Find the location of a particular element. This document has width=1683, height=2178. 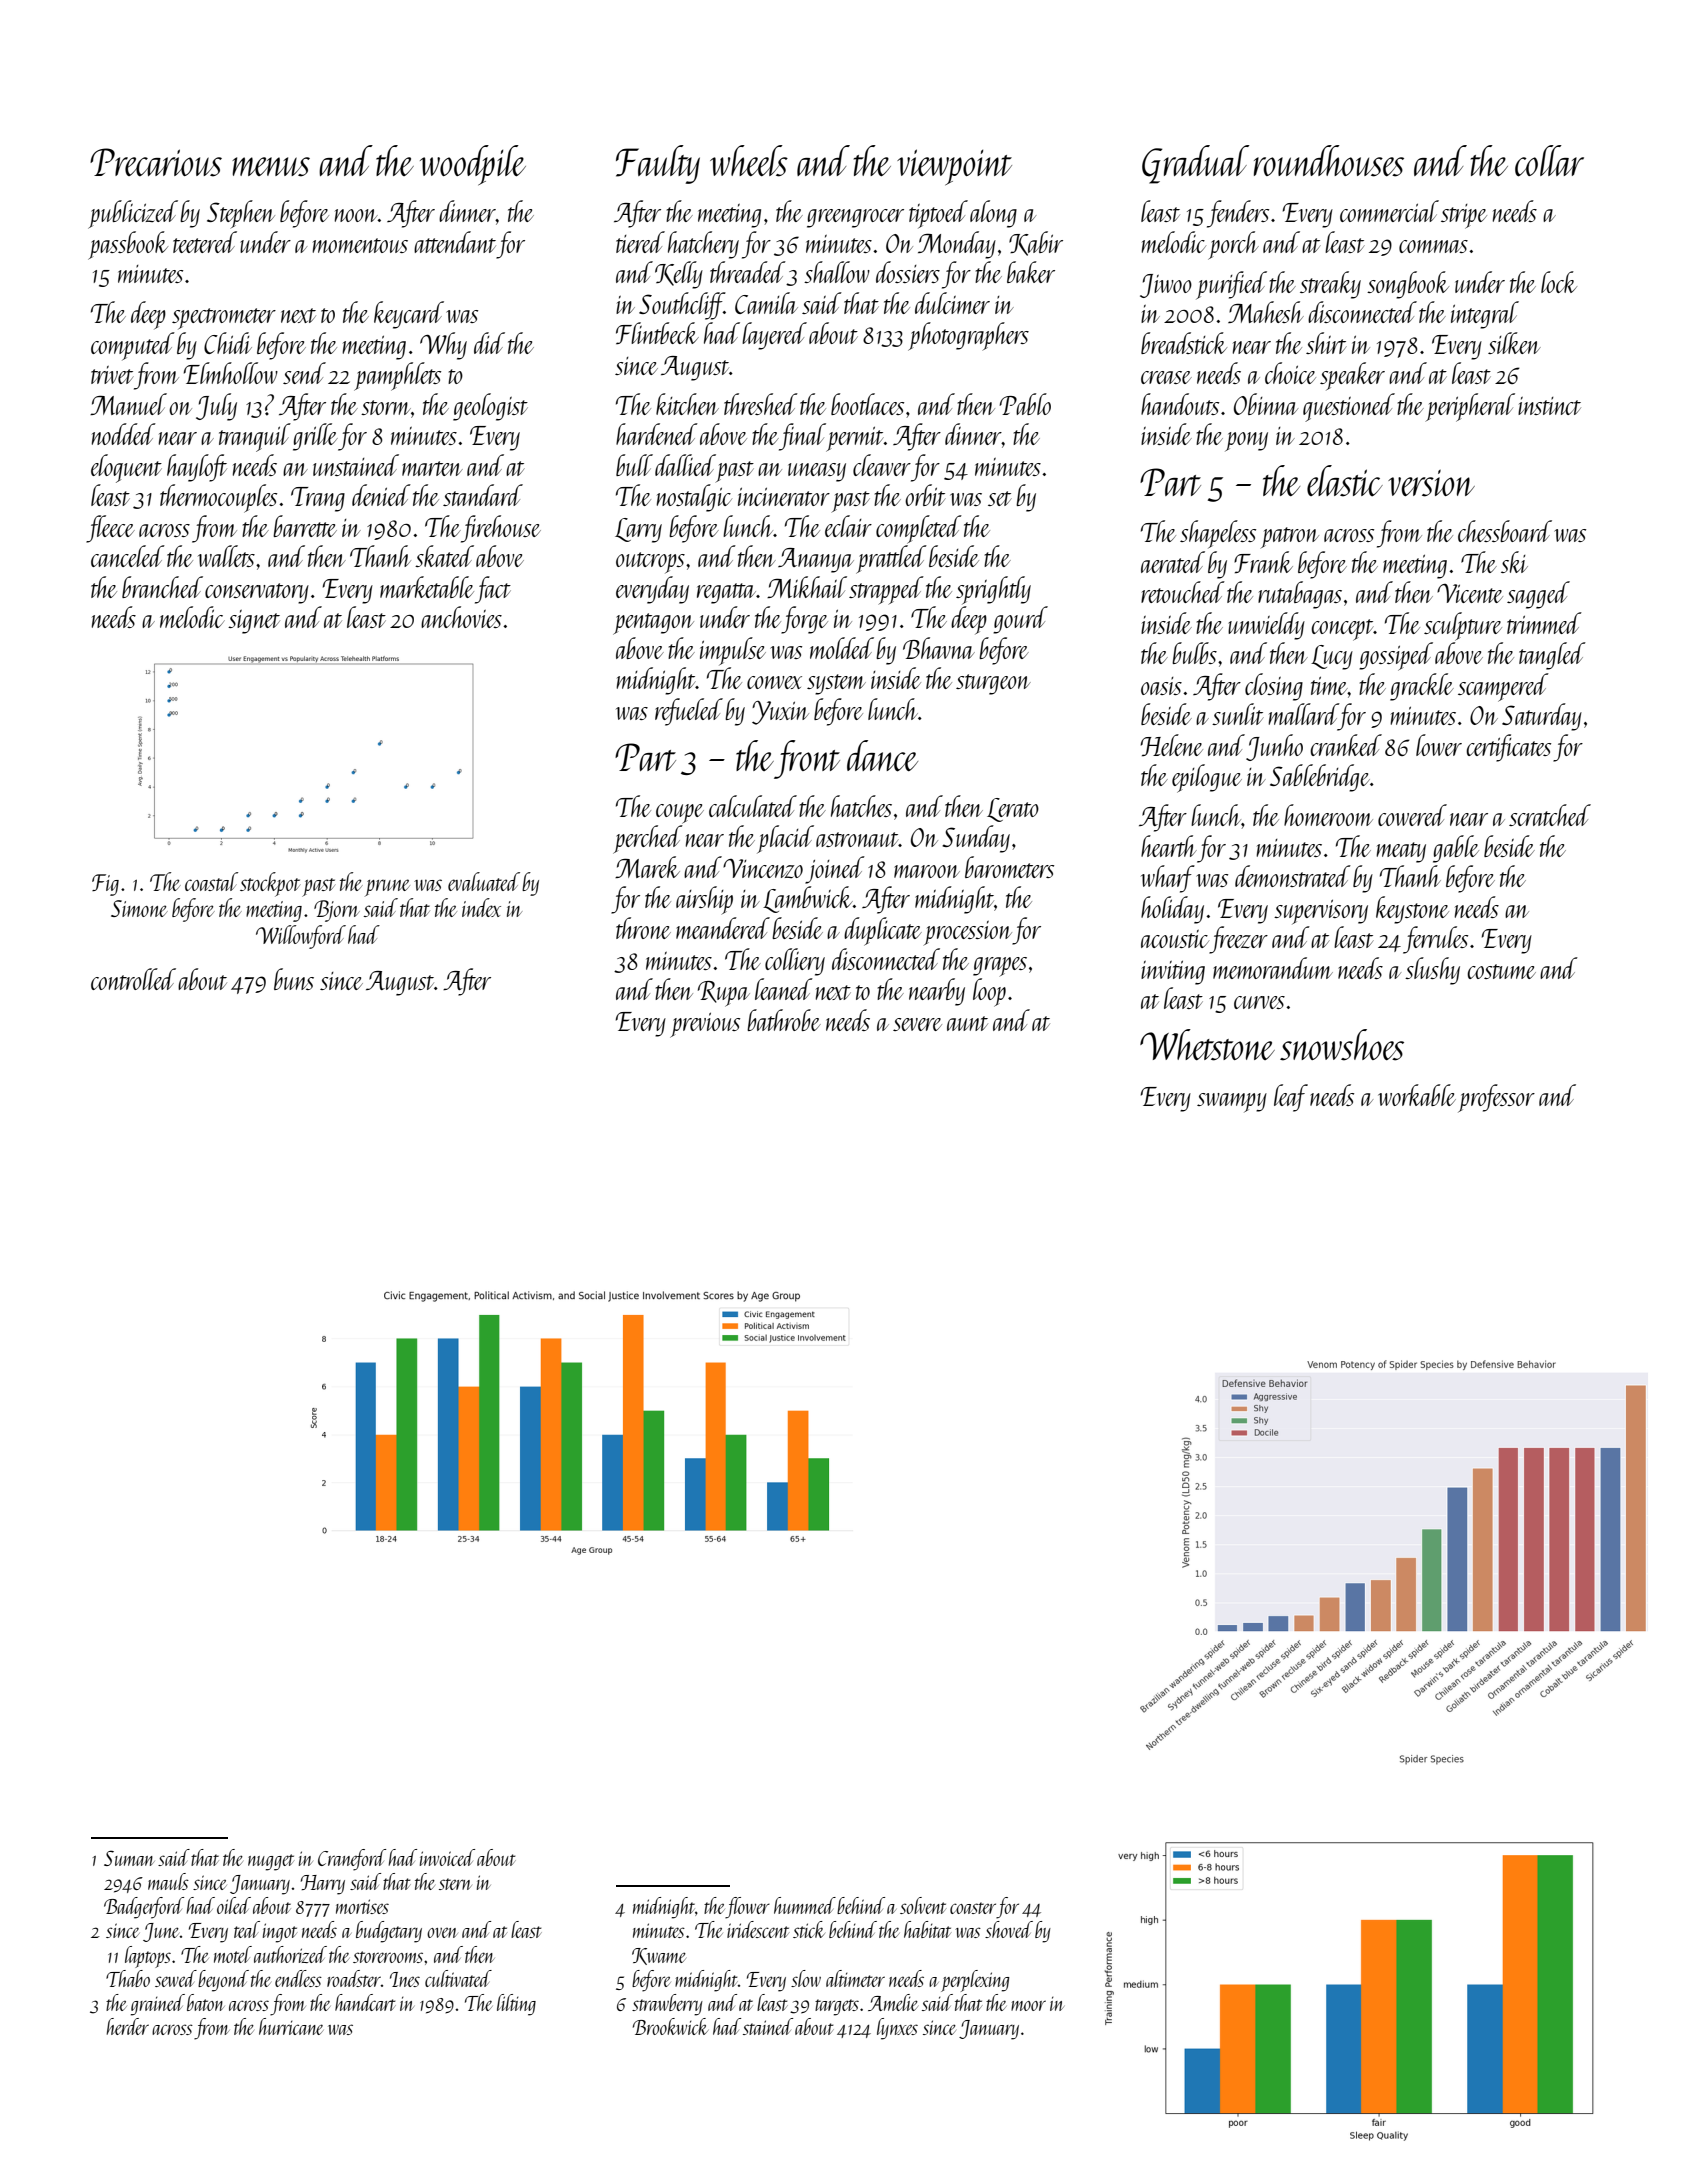

controlled is located at coordinates (133, 979).
